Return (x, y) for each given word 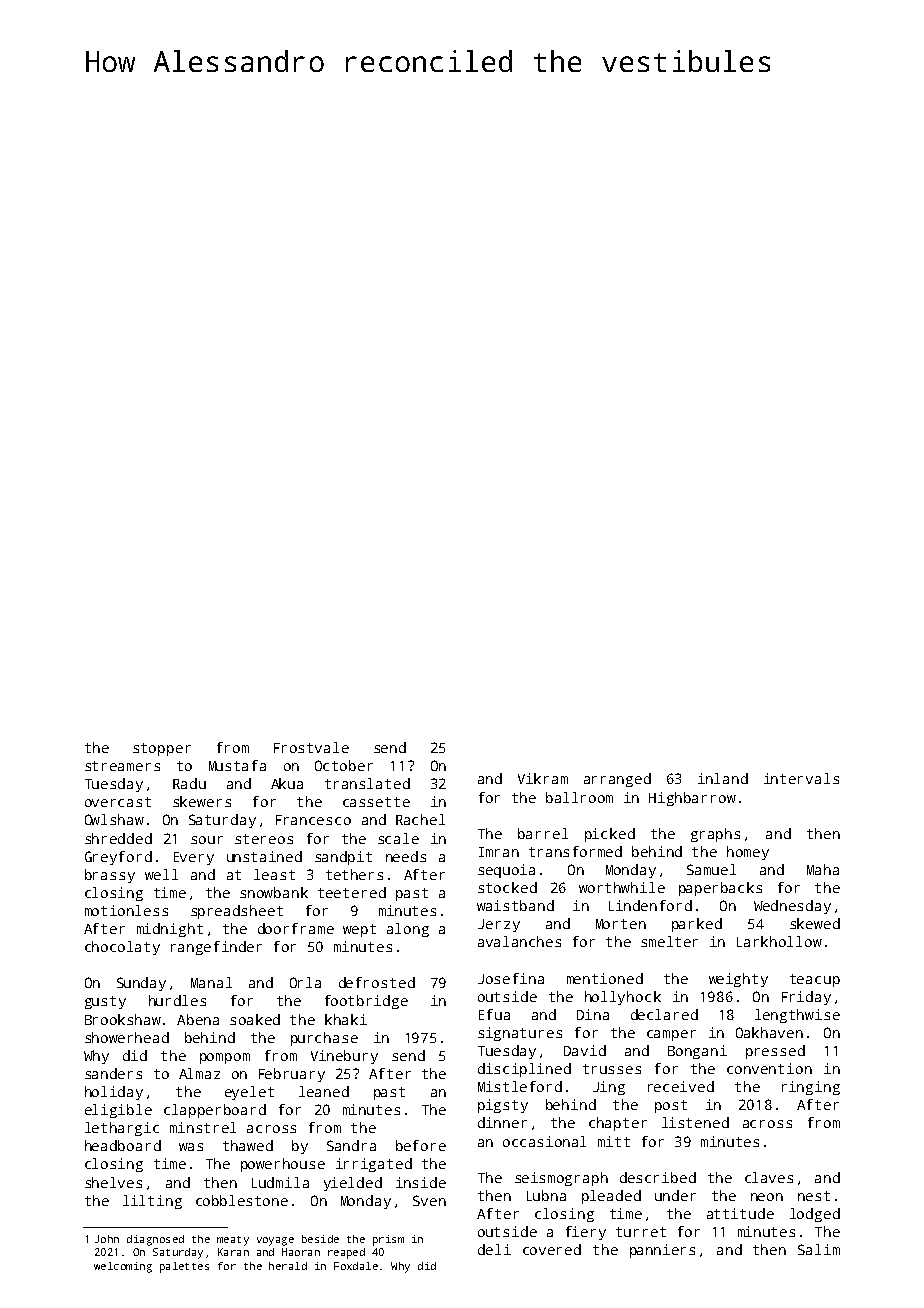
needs (406, 856)
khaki (346, 1019)
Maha (823, 869)
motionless (126, 910)
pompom (225, 1058)
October (344, 765)
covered (552, 1249)
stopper (162, 749)
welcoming (123, 1267)
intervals (801, 778)
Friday (806, 998)
